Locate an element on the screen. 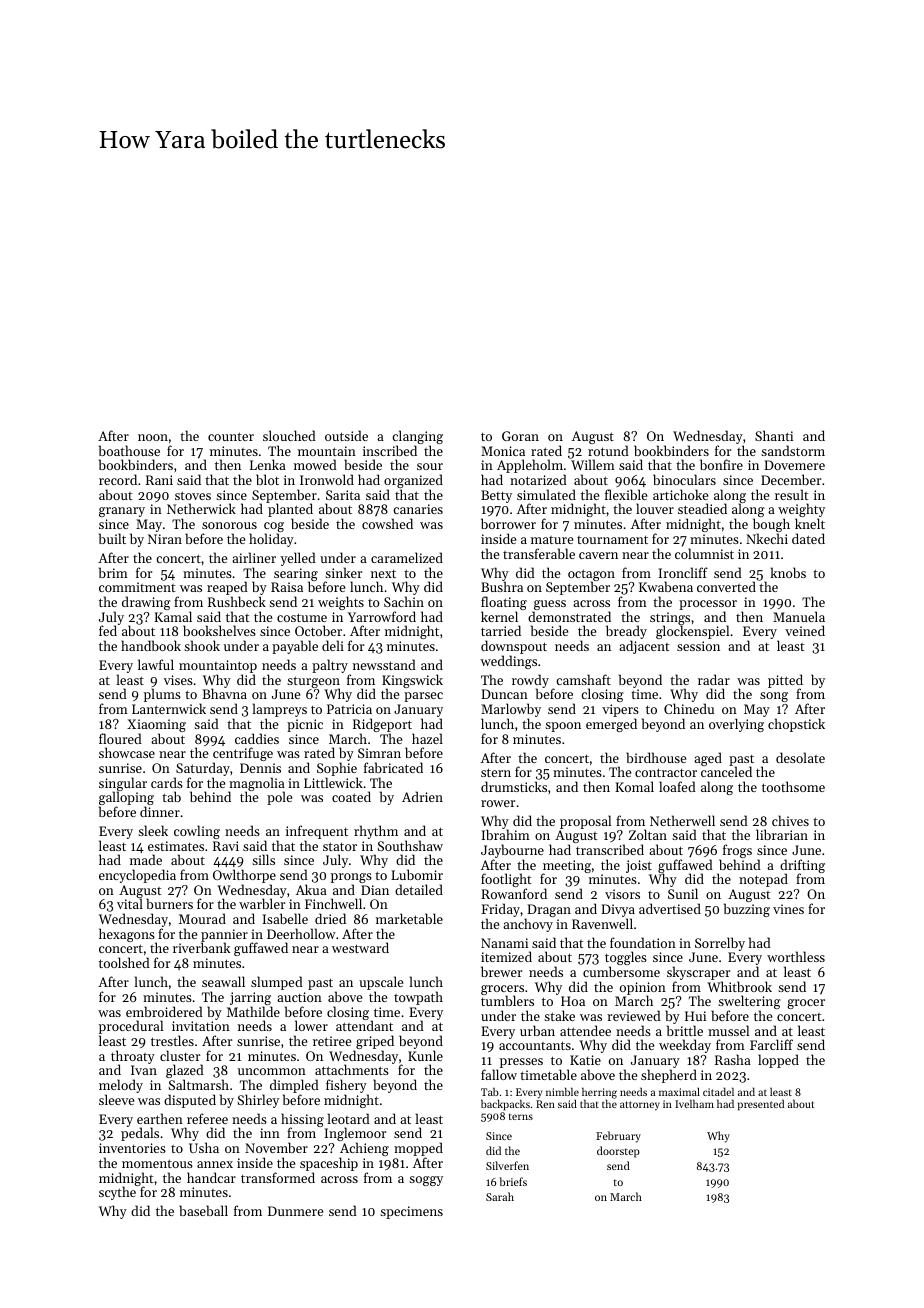 This screenshot has width=924, height=1308. Sorrelby is located at coordinates (720, 944).
